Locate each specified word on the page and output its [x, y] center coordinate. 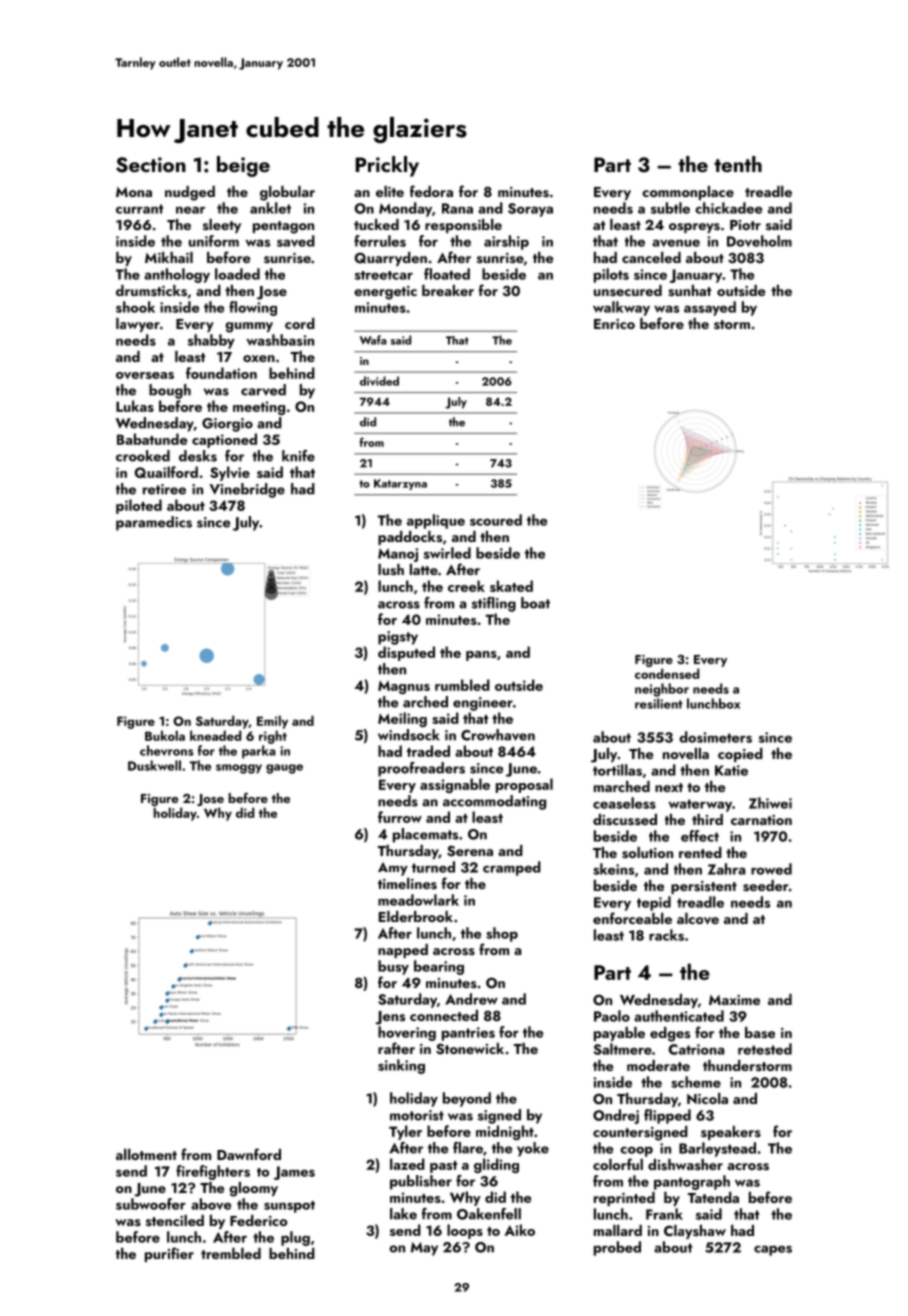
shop [502, 934]
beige [243, 166]
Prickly [387, 166]
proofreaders [421, 769]
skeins [613, 869]
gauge [284, 769]
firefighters [213, 1172]
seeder [766, 886]
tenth [738, 164]
